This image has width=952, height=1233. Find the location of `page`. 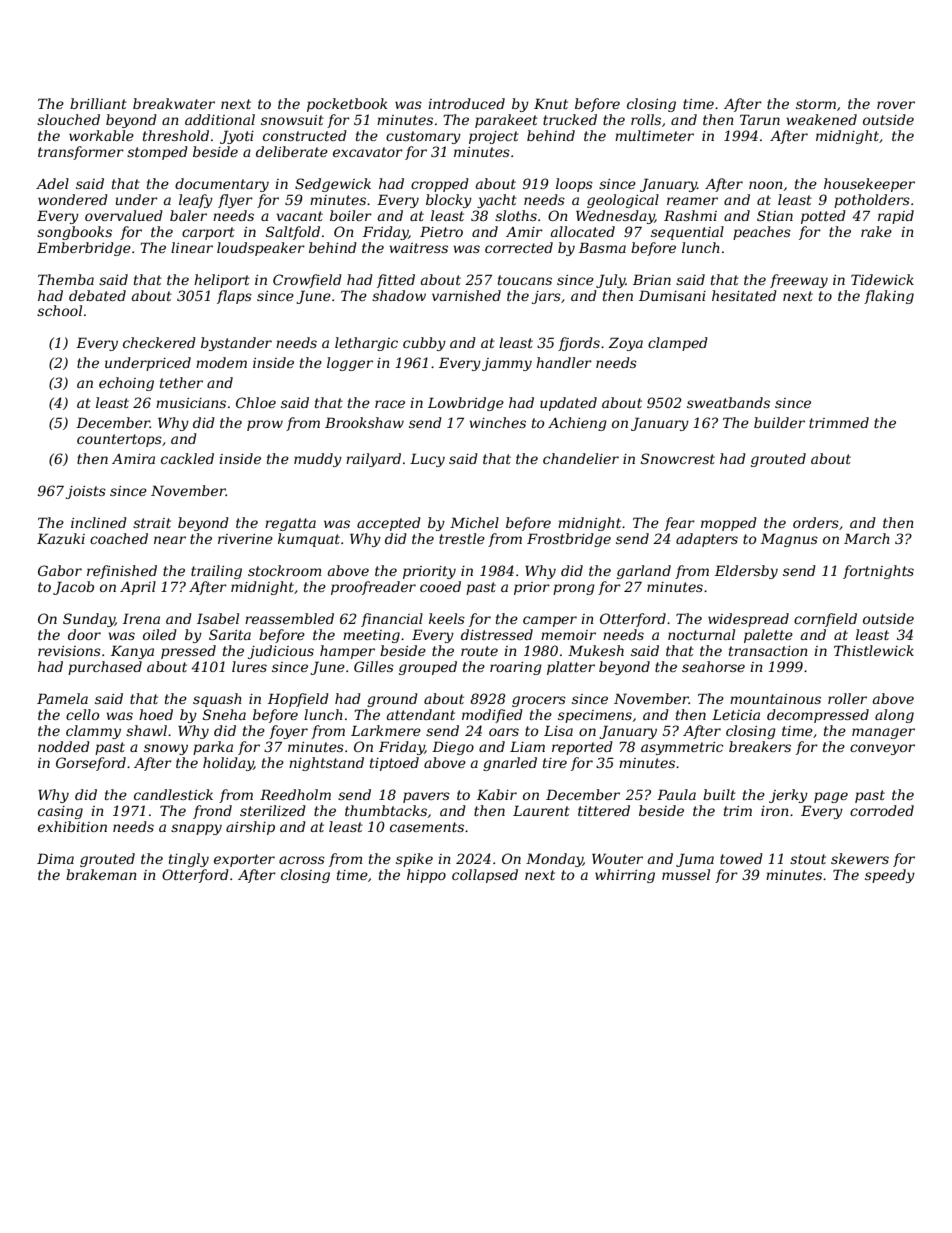

page is located at coordinates (831, 797).
